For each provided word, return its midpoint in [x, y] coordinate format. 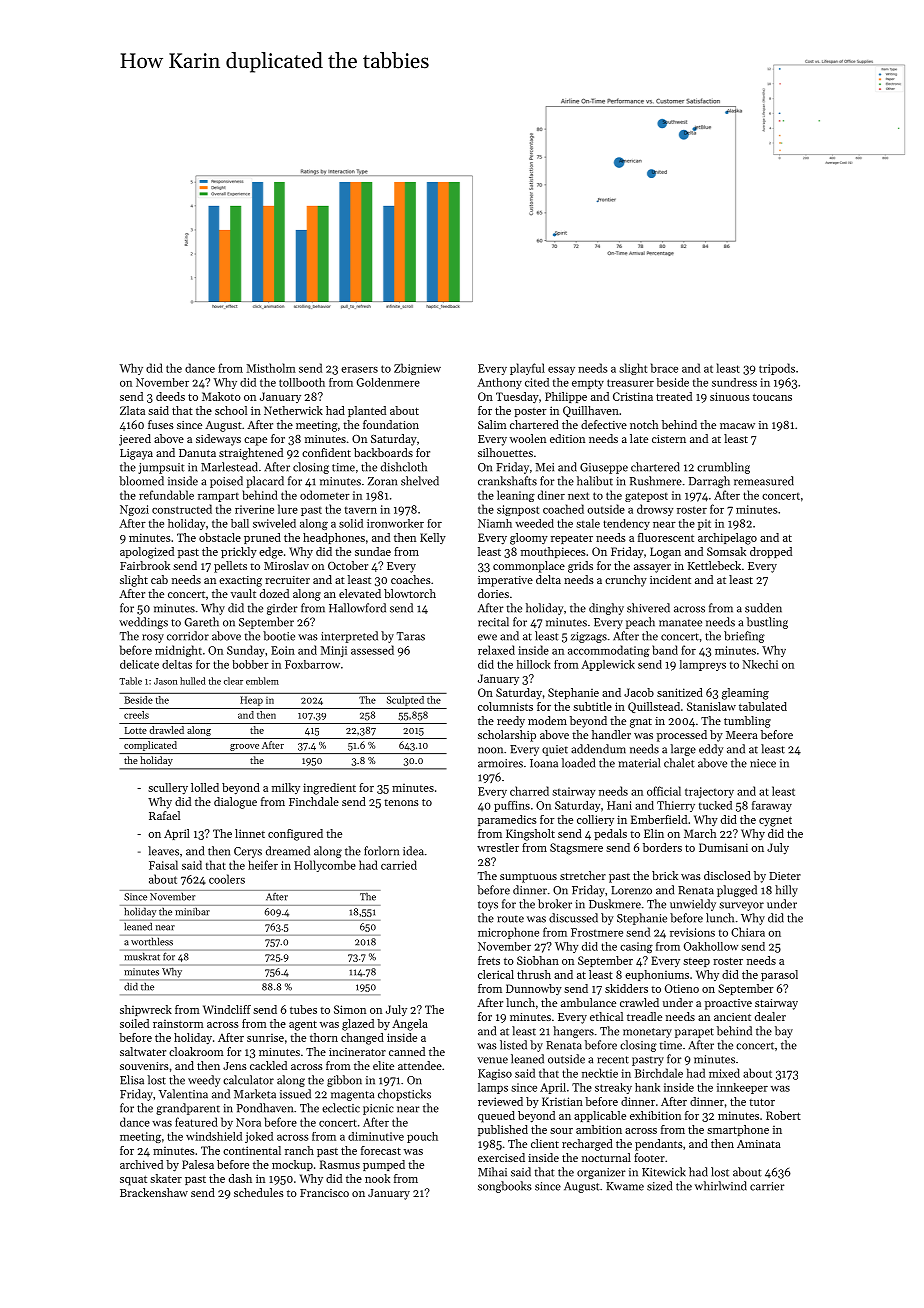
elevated [360, 593]
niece [763, 763]
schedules [259, 1192]
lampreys [703, 665]
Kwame [625, 1186]
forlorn [381, 851]
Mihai [492, 1172]
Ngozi [134, 510]
